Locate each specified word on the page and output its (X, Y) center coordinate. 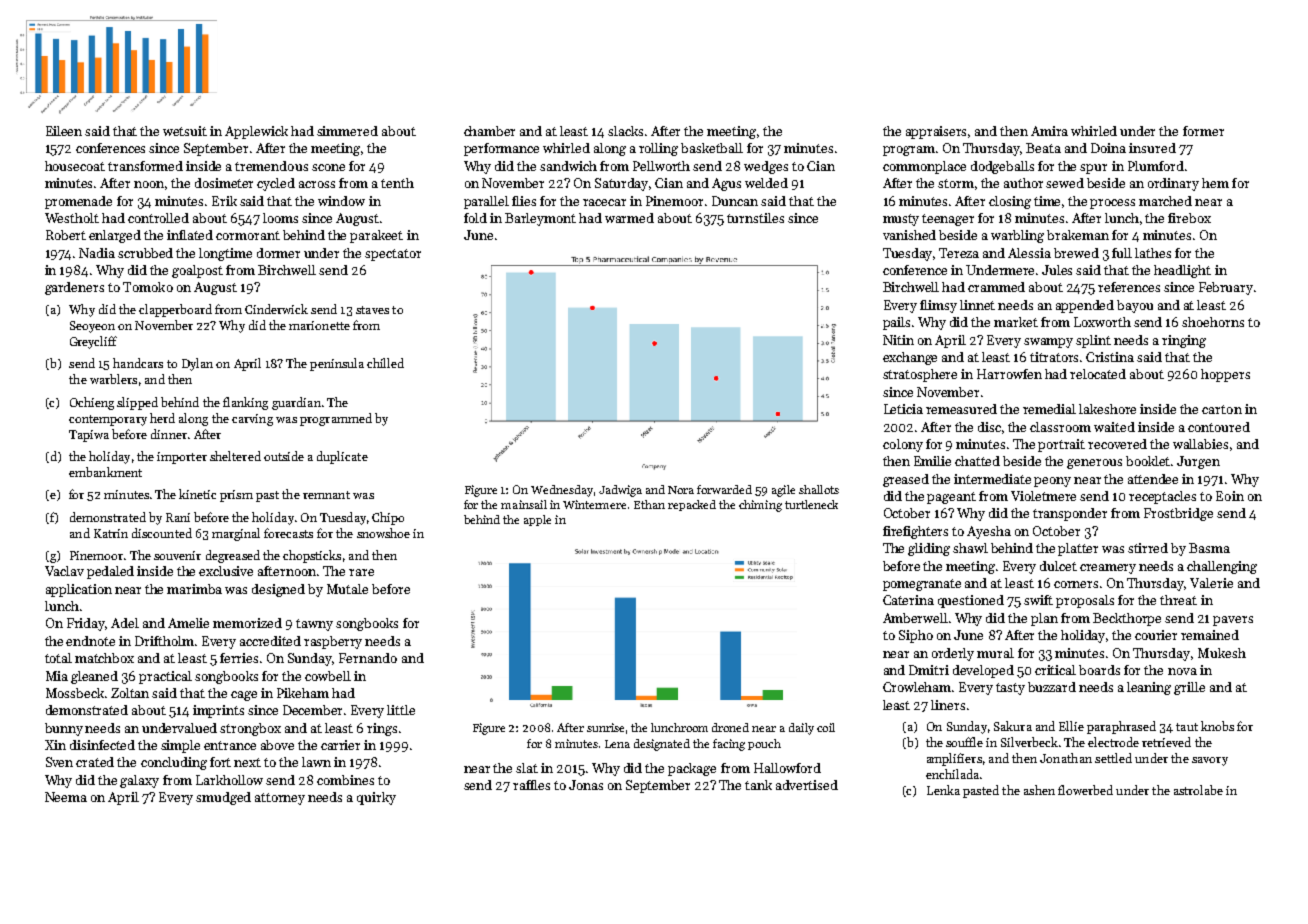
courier (1156, 635)
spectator (393, 255)
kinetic (197, 494)
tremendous (271, 166)
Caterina (908, 600)
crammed (996, 287)
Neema (66, 797)
